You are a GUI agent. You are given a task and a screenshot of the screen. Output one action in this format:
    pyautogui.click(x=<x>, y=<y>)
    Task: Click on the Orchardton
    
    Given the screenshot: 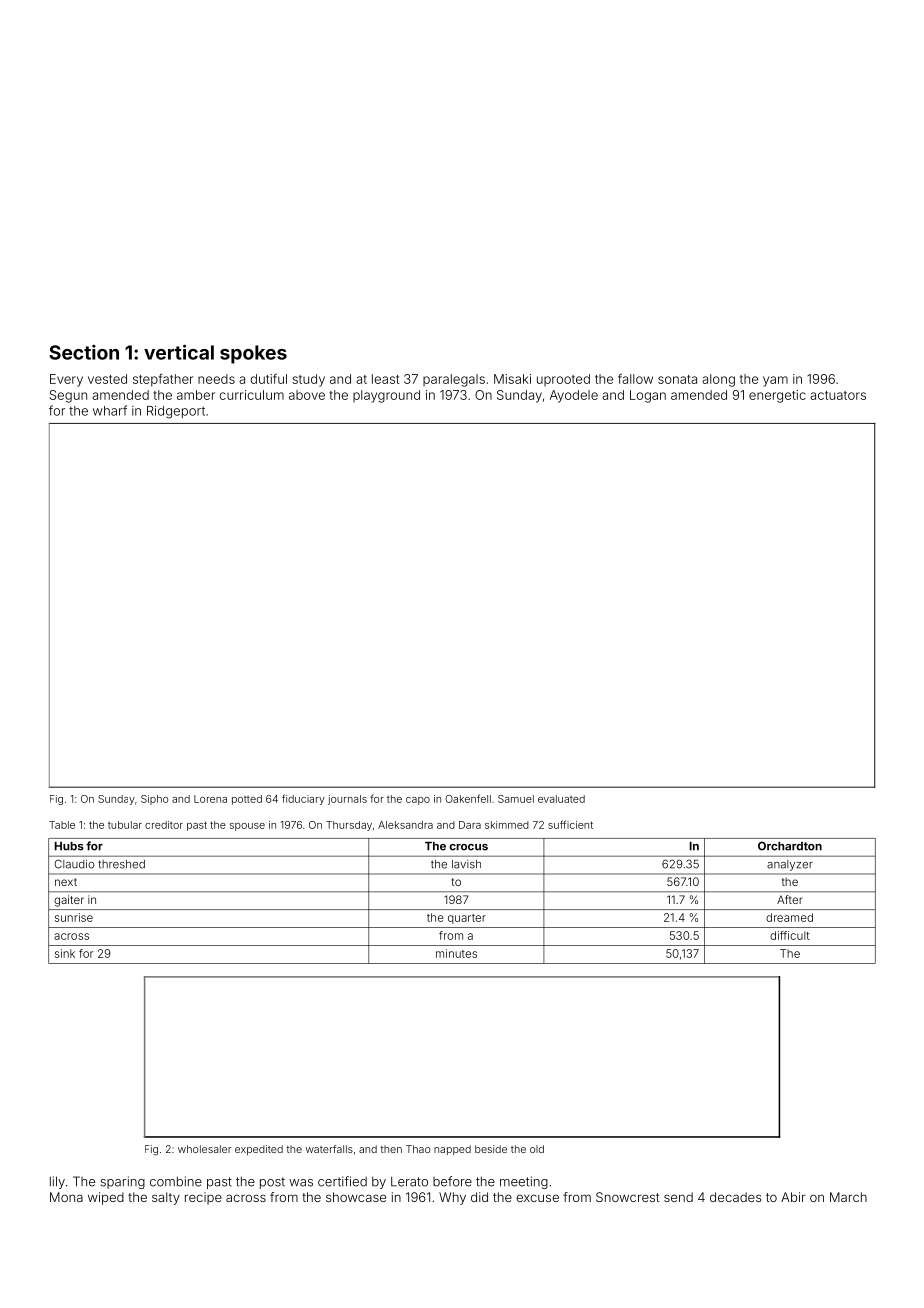 What is the action you would take?
    pyautogui.click(x=790, y=846)
